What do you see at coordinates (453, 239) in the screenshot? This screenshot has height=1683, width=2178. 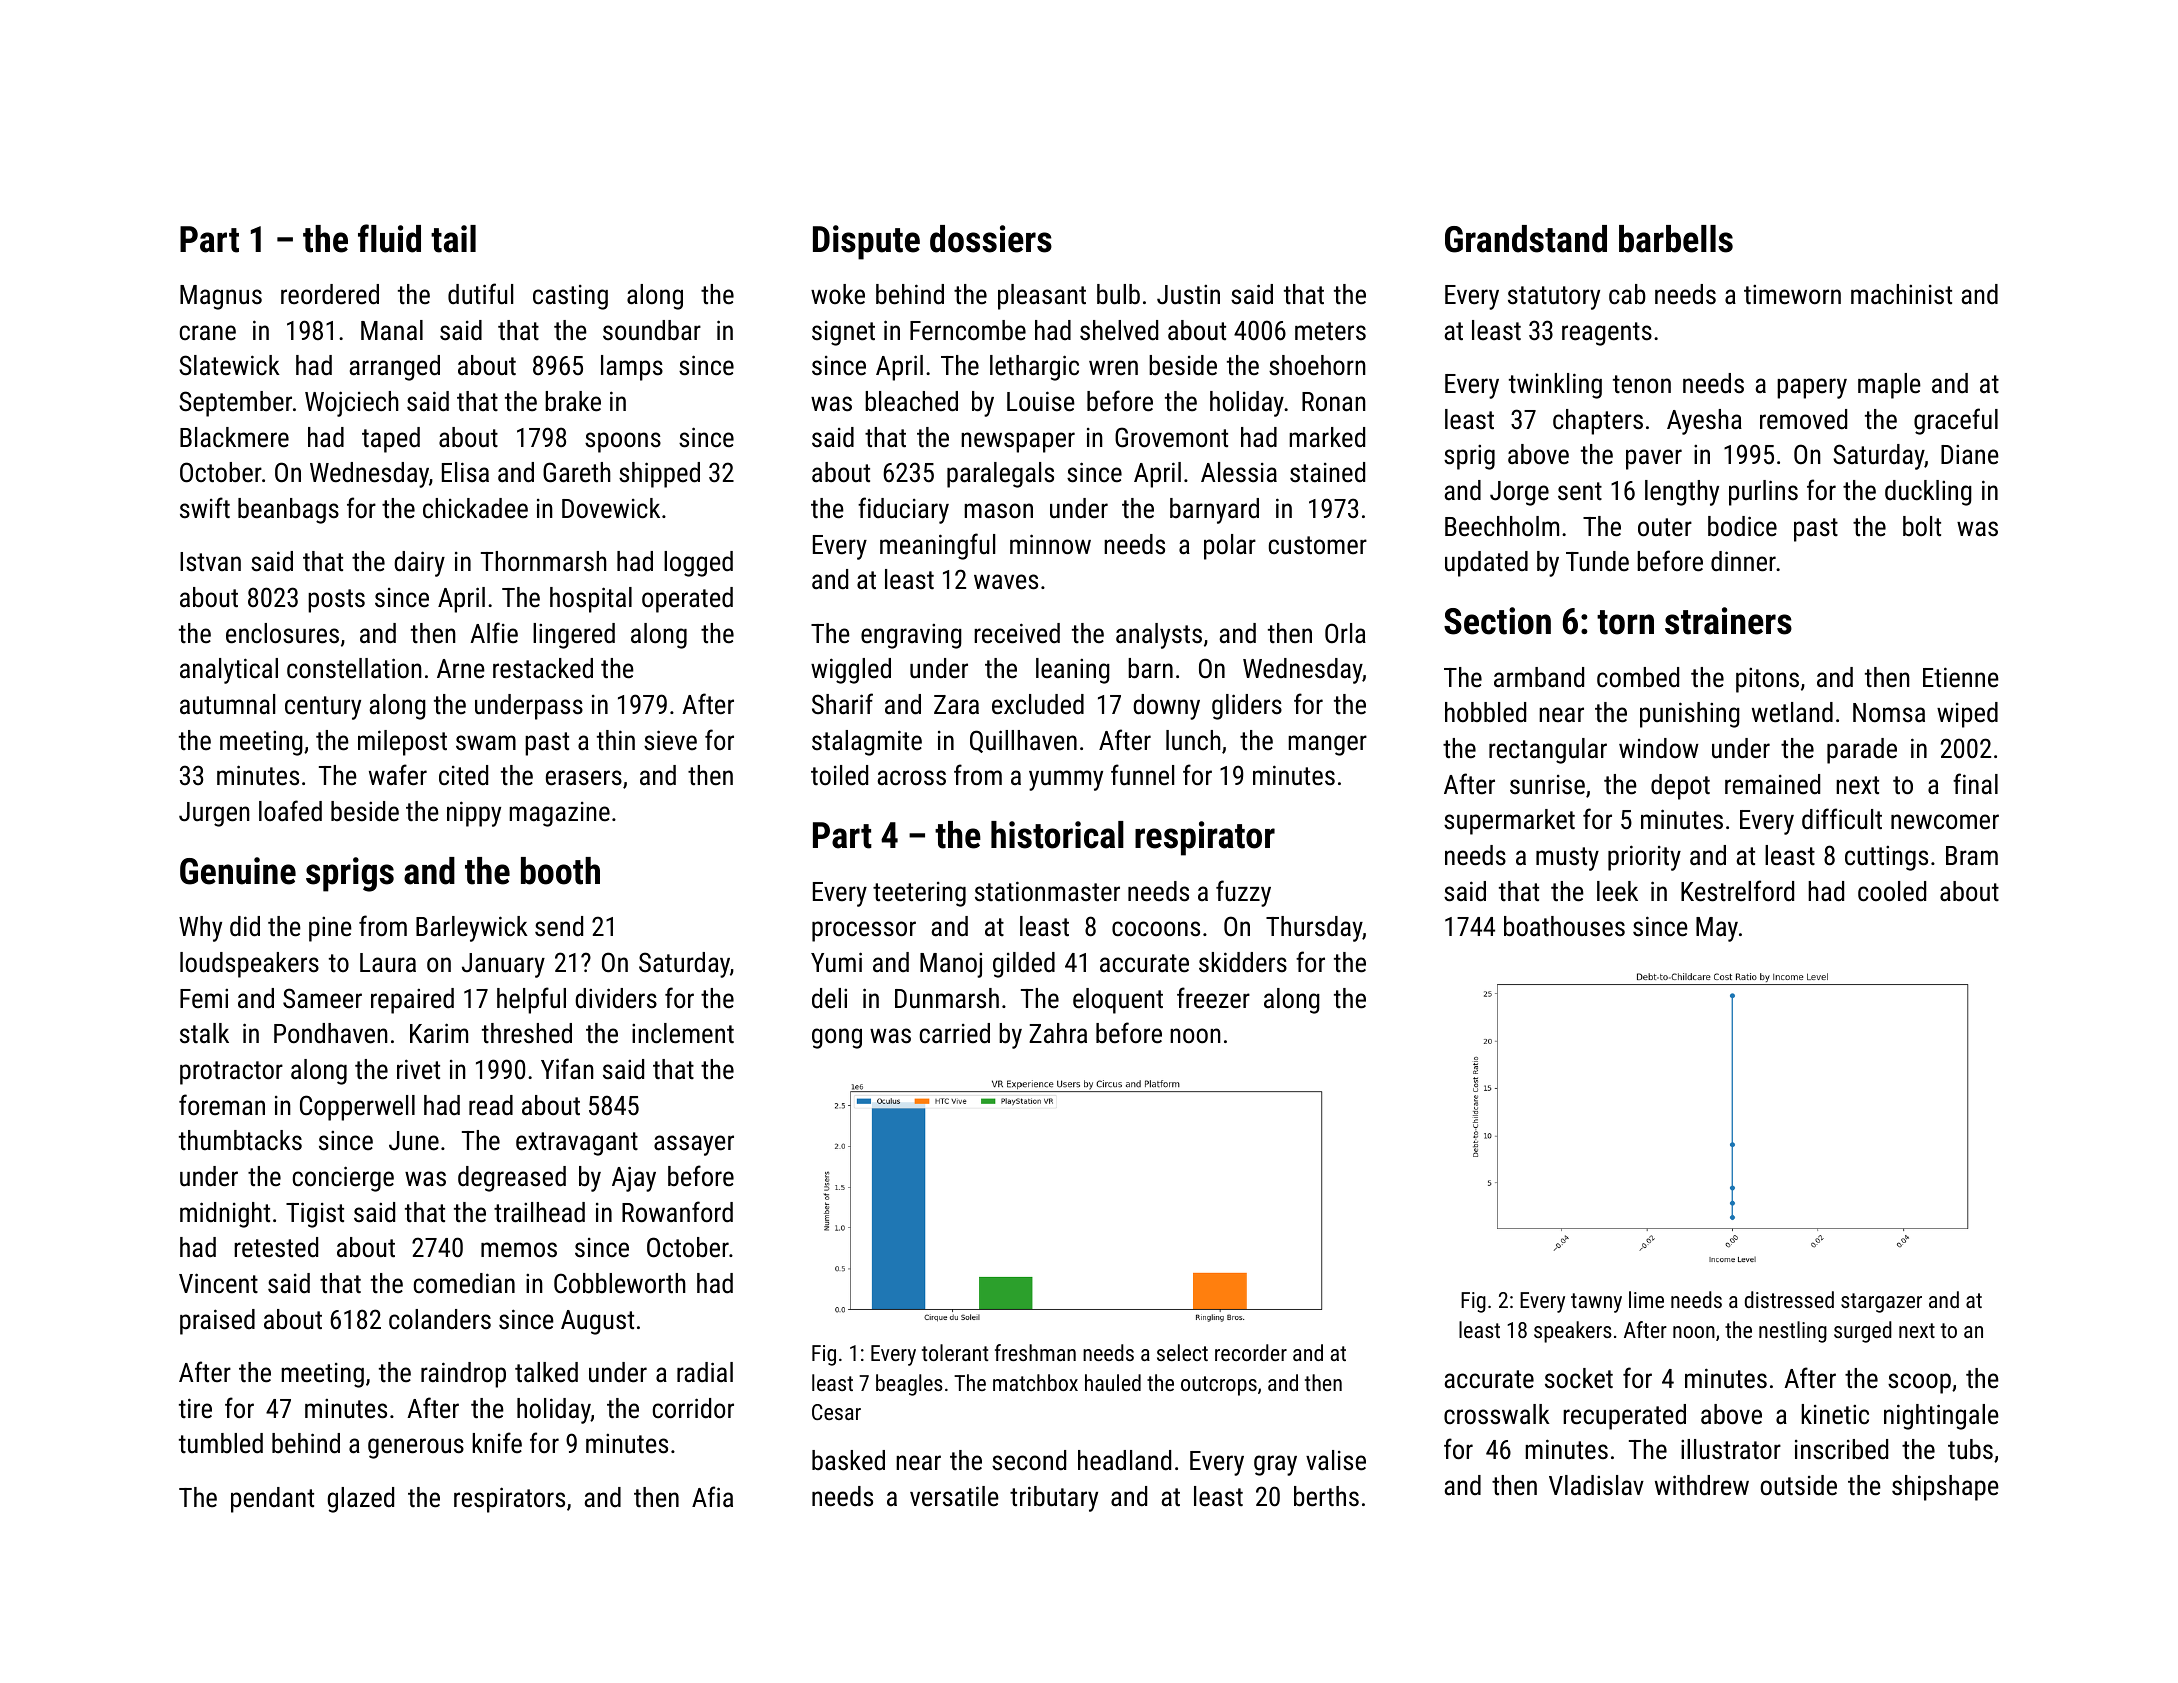 I see `tail` at bounding box center [453, 239].
